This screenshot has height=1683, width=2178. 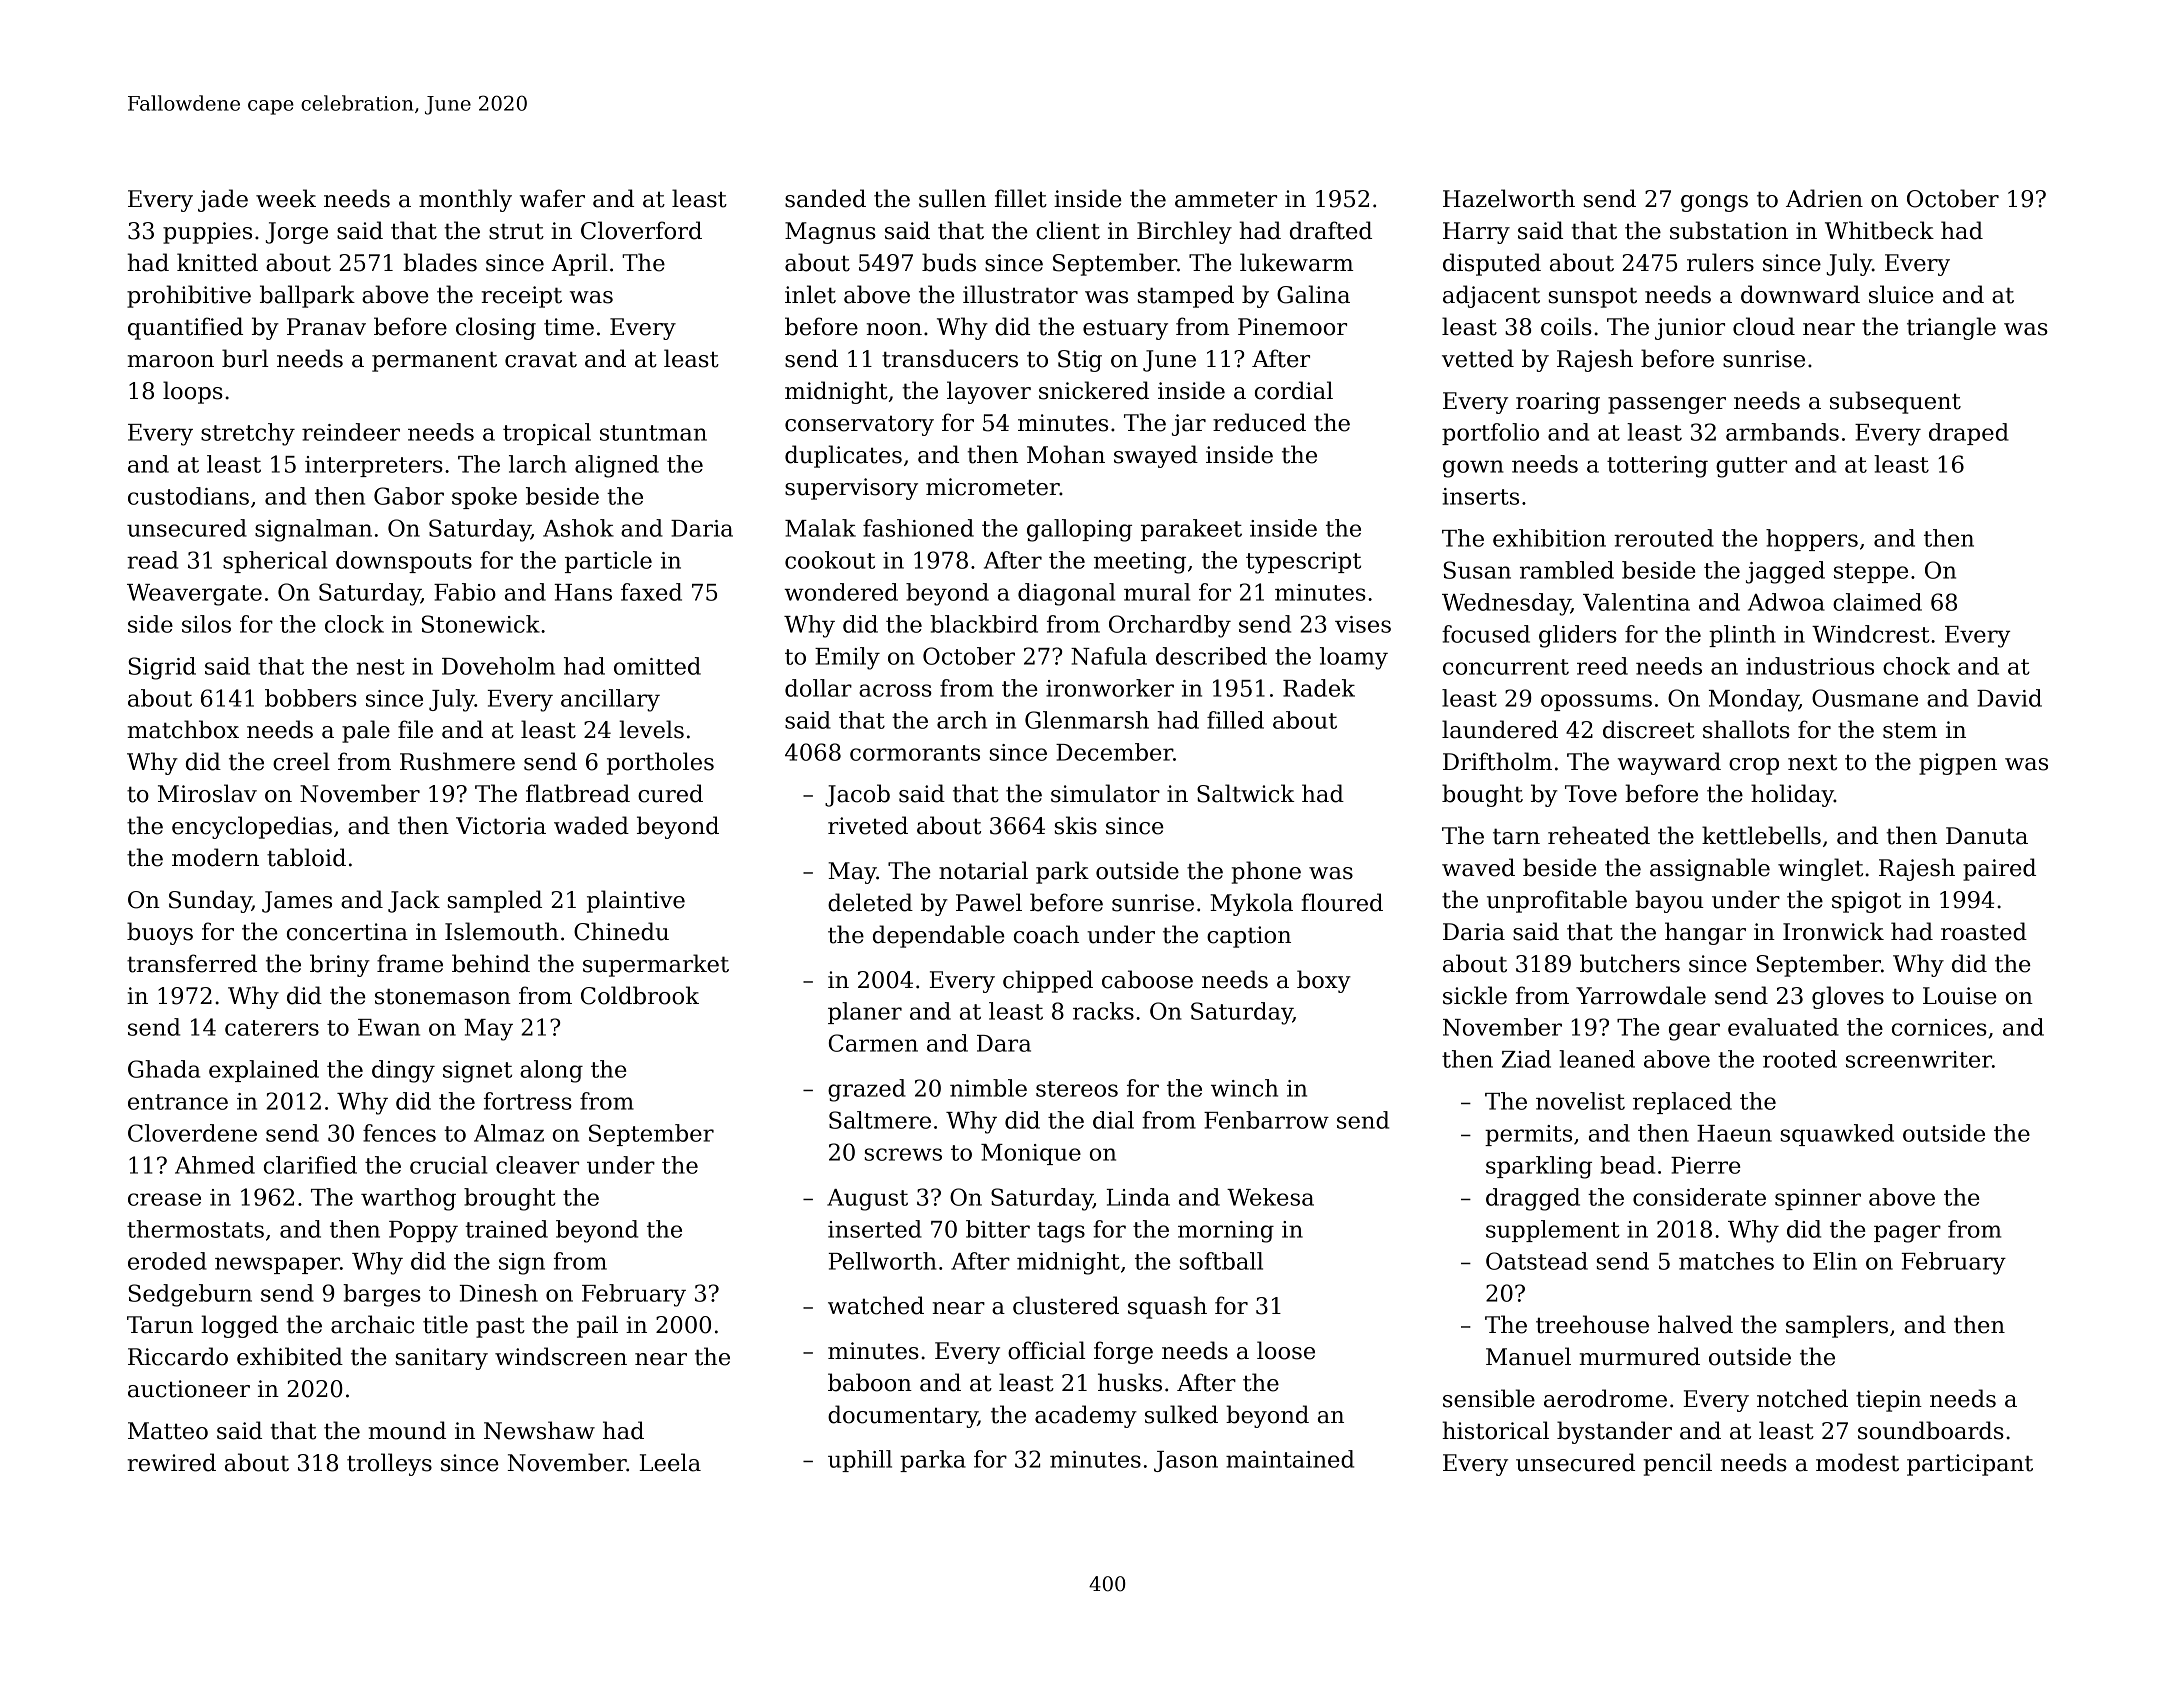 What do you see at coordinates (171, 1462) in the screenshot?
I see `rewired` at bounding box center [171, 1462].
